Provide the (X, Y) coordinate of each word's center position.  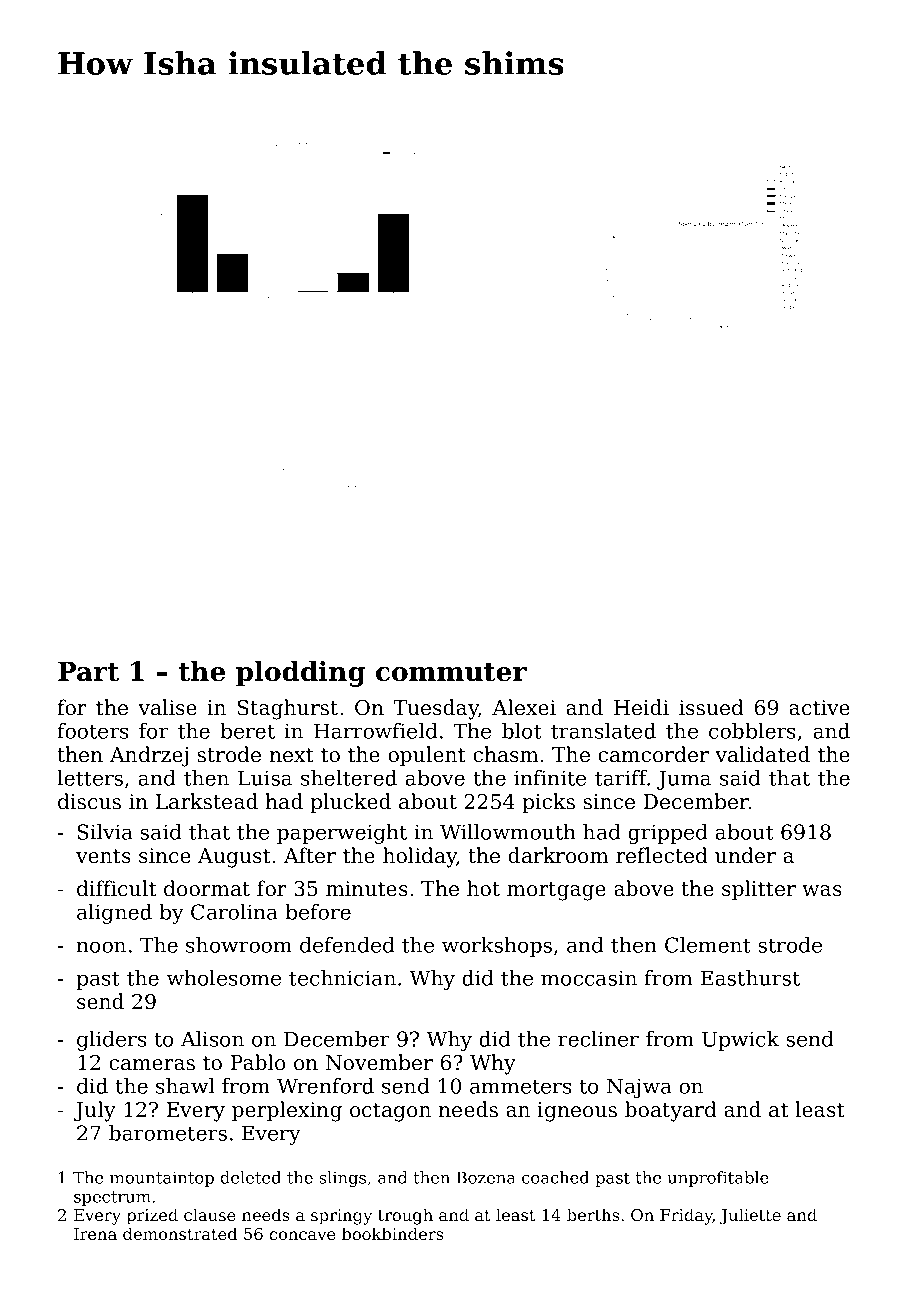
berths (593, 1214)
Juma (684, 780)
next (292, 755)
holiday (420, 857)
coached (555, 1177)
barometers (168, 1133)
